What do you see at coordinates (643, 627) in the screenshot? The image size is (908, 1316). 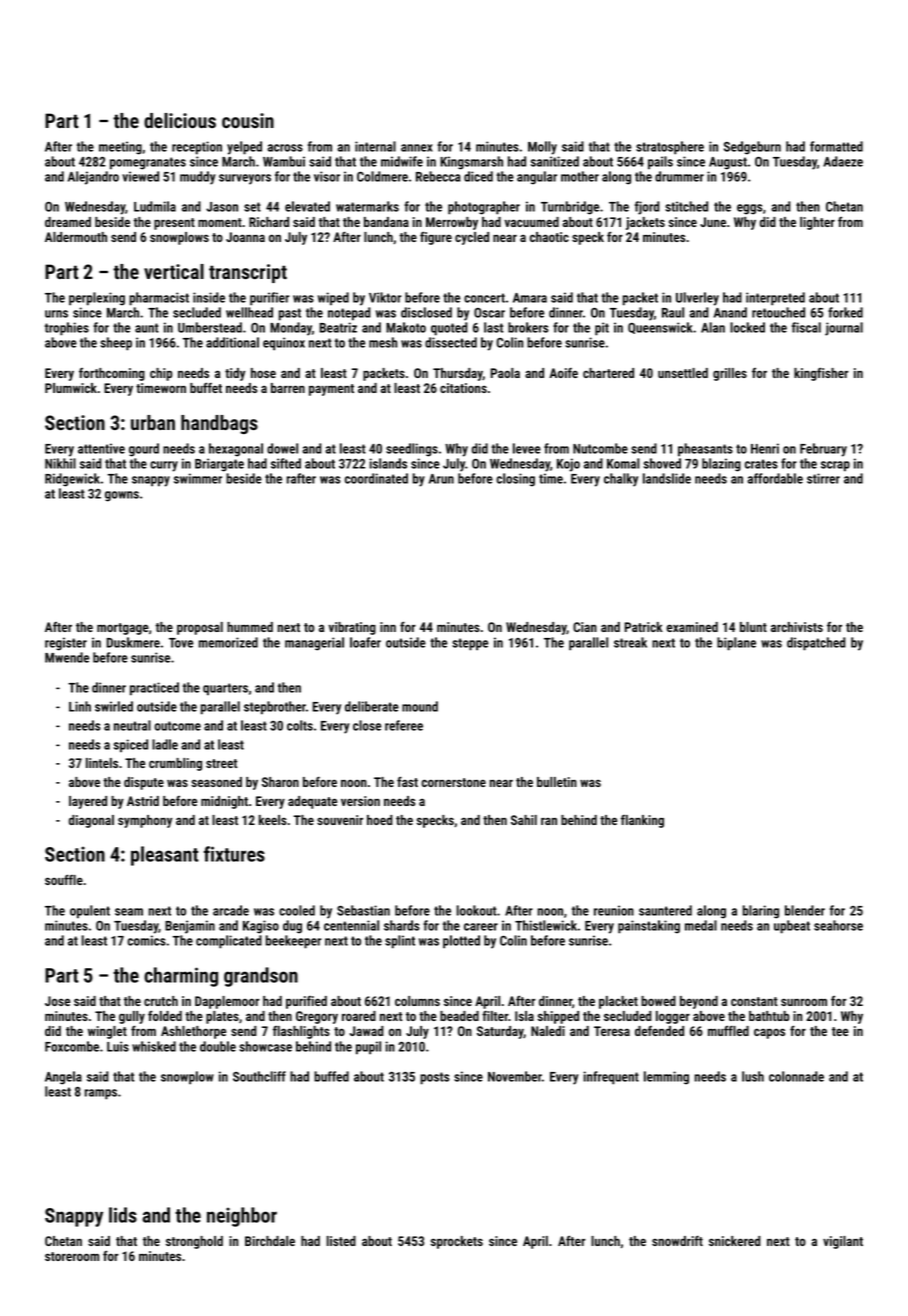 I see `Patrick` at bounding box center [643, 627].
